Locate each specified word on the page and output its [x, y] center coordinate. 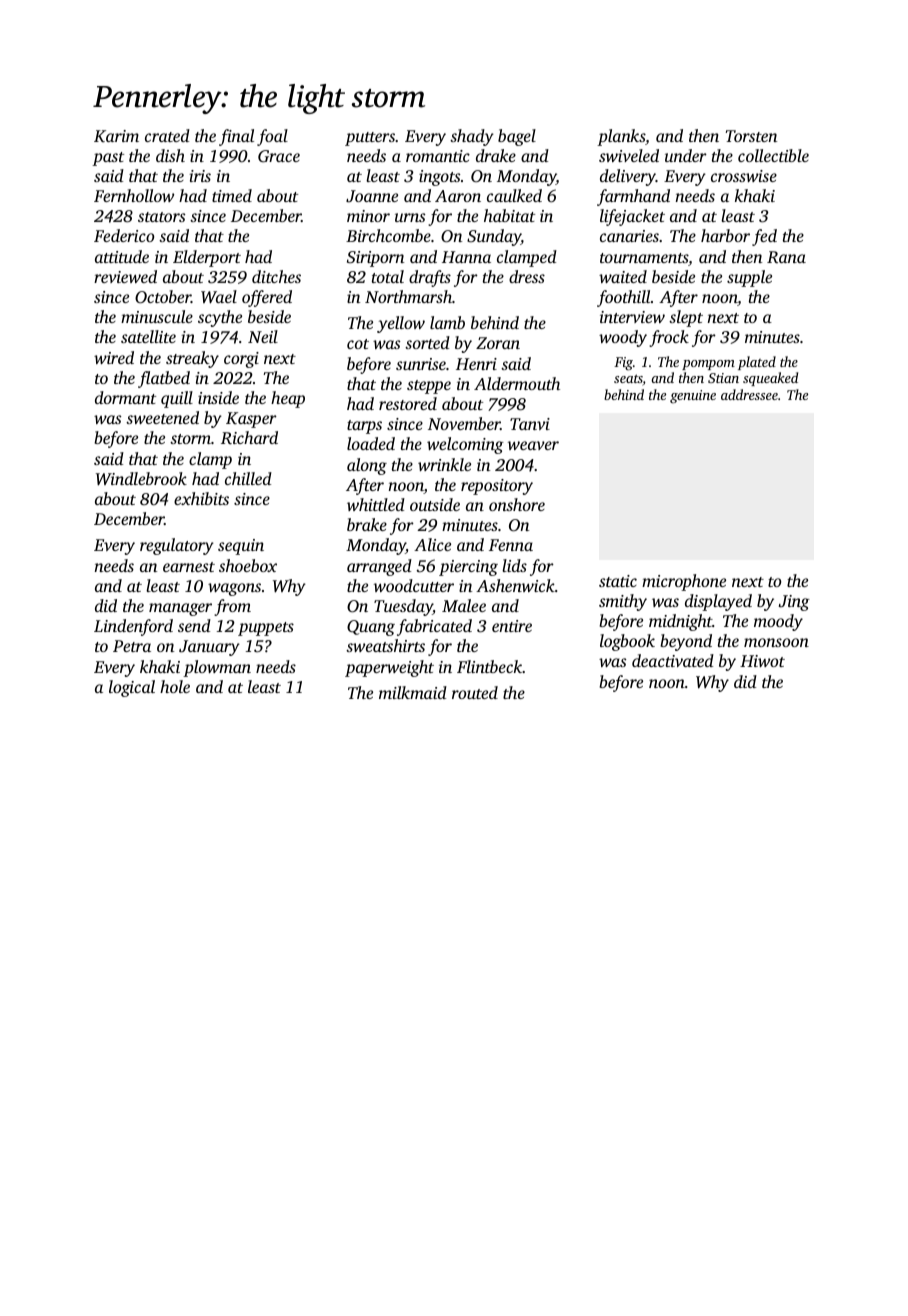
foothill [624, 298]
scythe [220, 318]
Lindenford [133, 627]
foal [272, 137]
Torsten [751, 136]
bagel [517, 137]
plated [757, 363]
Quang [371, 628]
